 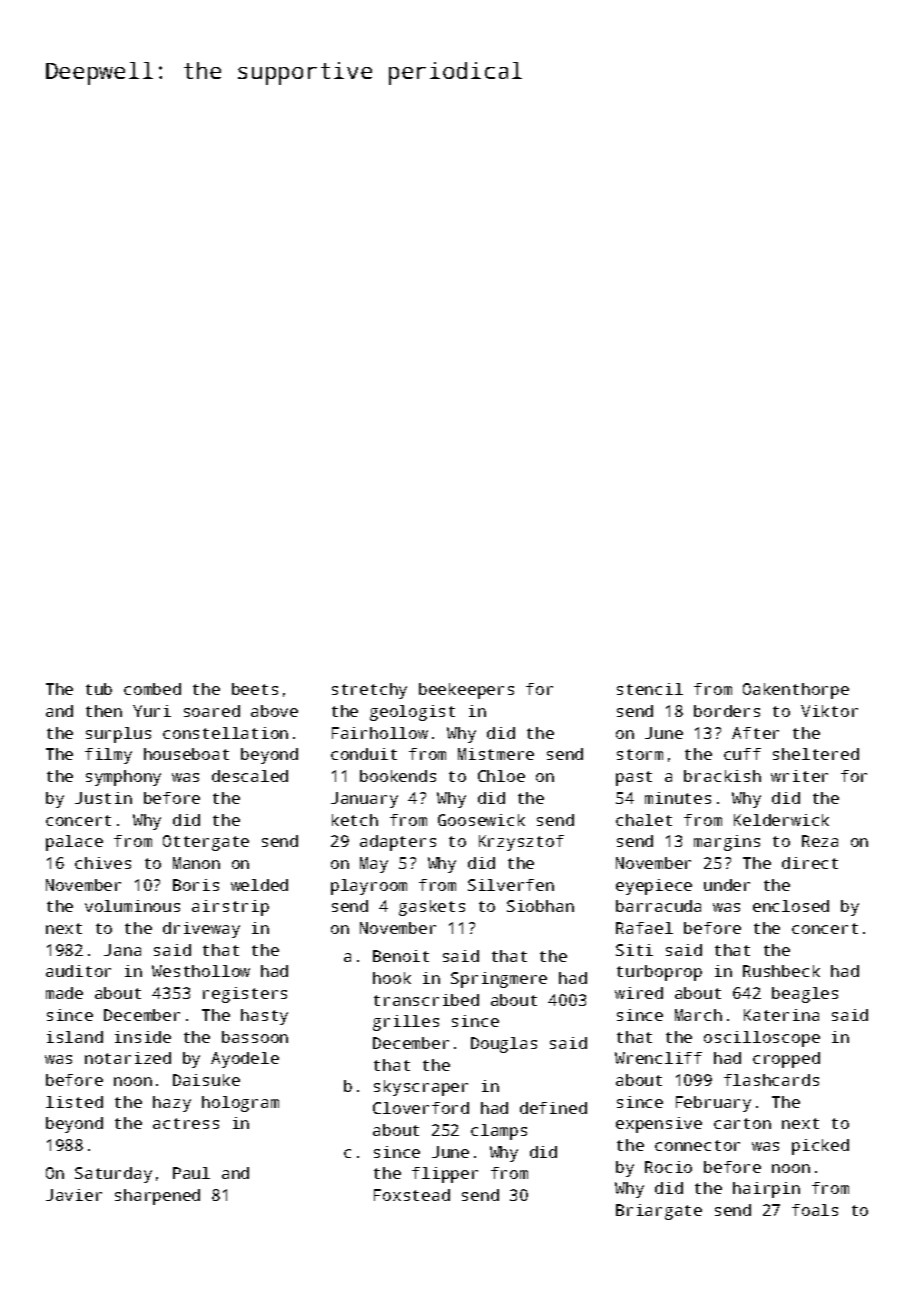 I want to click on hologram, so click(x=240, y=1104).
